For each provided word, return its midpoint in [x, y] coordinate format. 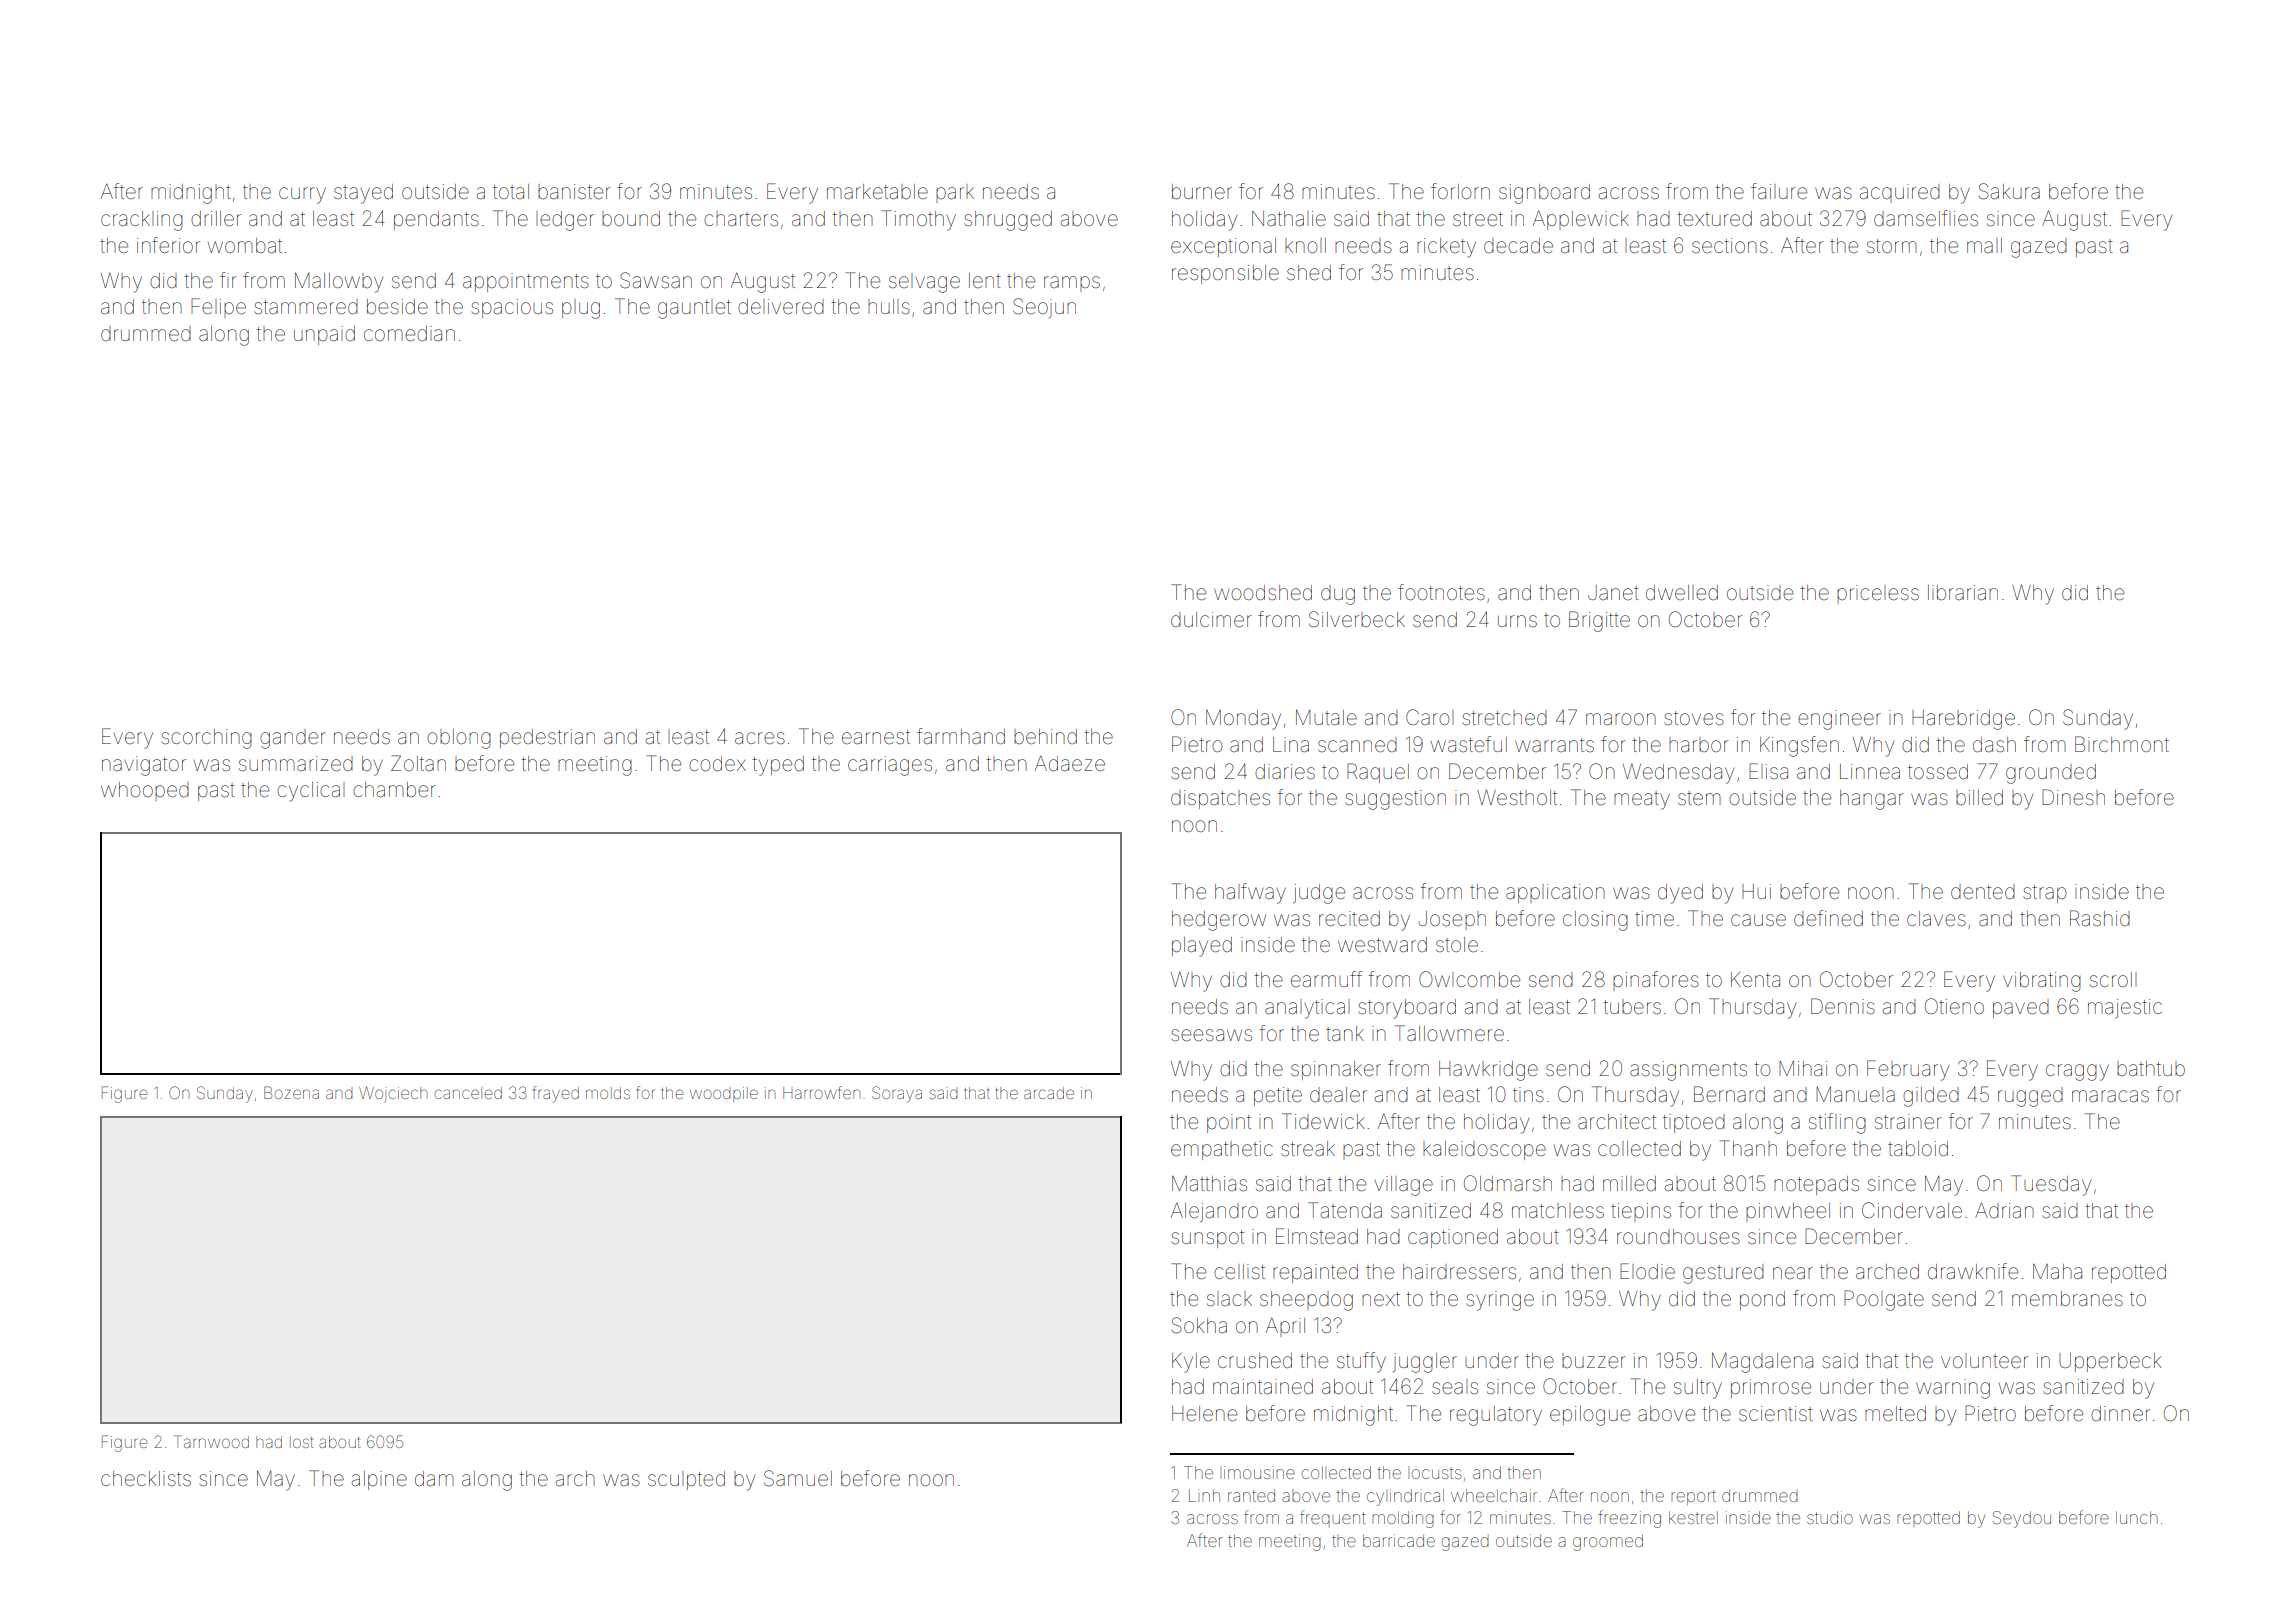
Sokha [1199, 1325]
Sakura [2009, 191]
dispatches [1220, 799]
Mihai [1803, 1068]
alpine [379, 1480]
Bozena [291, 1092]
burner [1202, 191]
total [511, 191]
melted [1895, 1414]
